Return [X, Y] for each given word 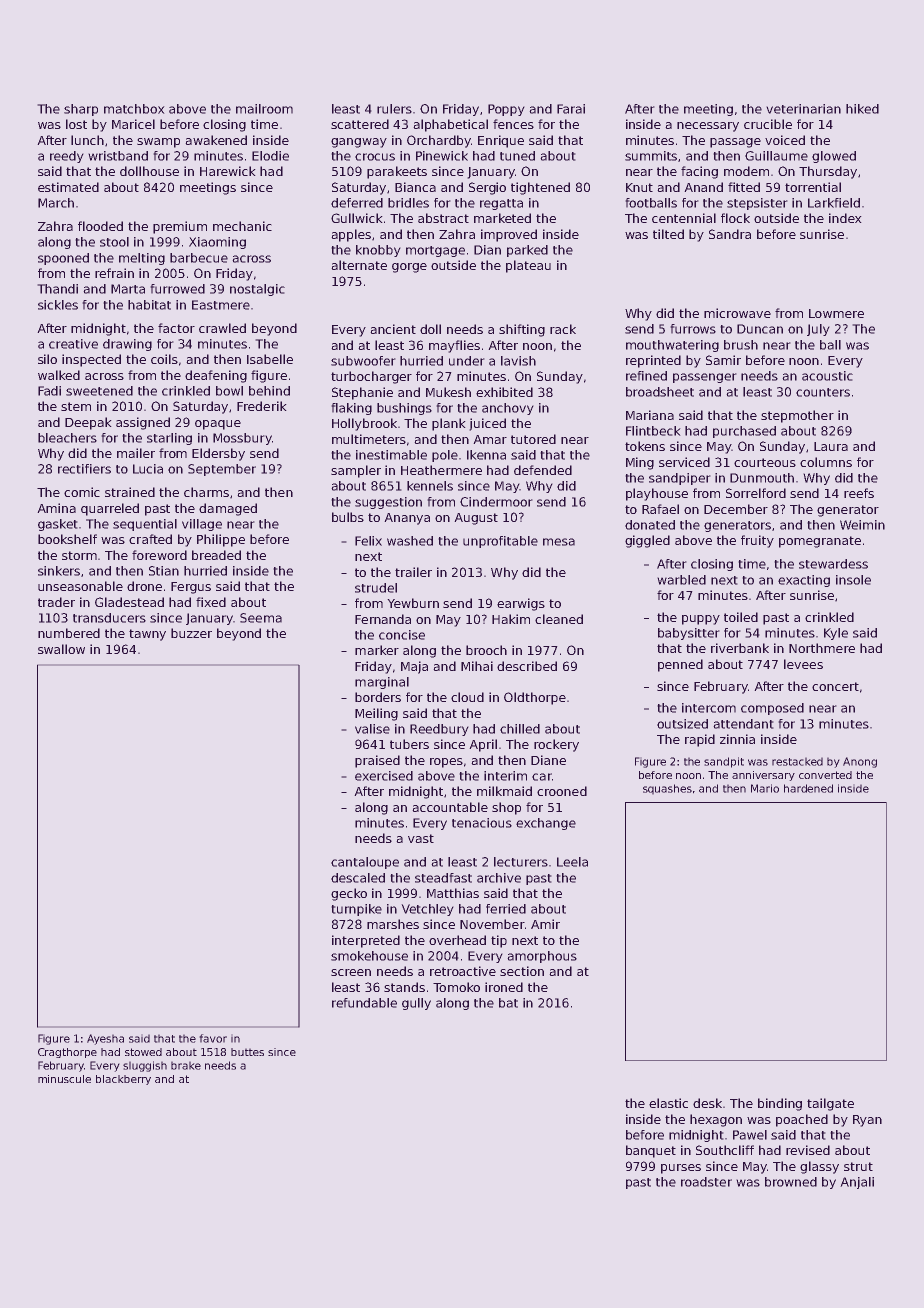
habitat [149, 305]
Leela [572, 862]
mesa [559, 542]
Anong [860, 762]
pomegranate [820, 542]
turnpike [356, 910]
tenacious [482, 823]
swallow [61, 649]
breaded [216, 555]
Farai [571, 109]
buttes [247, 1052]
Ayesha [105, 1039]
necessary [708, 127]
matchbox [134, 109]
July [818, 330]
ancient [393, 329]
